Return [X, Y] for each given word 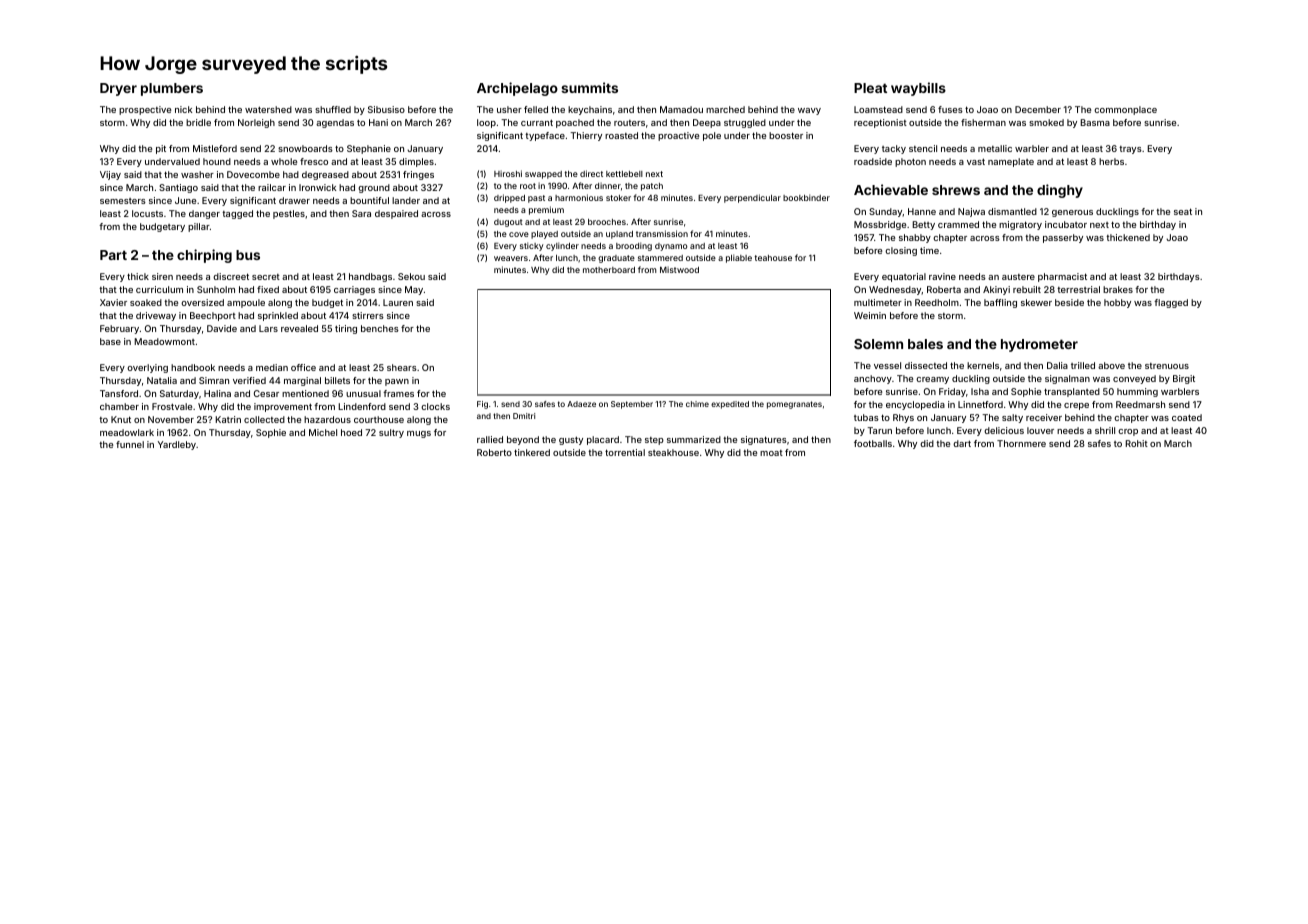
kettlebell [624, 174]
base [110, 341]
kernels [983, 365]
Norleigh [256, 123]
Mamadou [681, 109]
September [632, 405]
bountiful [369, 200]
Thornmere [1021, 443]
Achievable [891, 189]
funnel [130, 444]
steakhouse [673, 452]
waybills [918, 89]
